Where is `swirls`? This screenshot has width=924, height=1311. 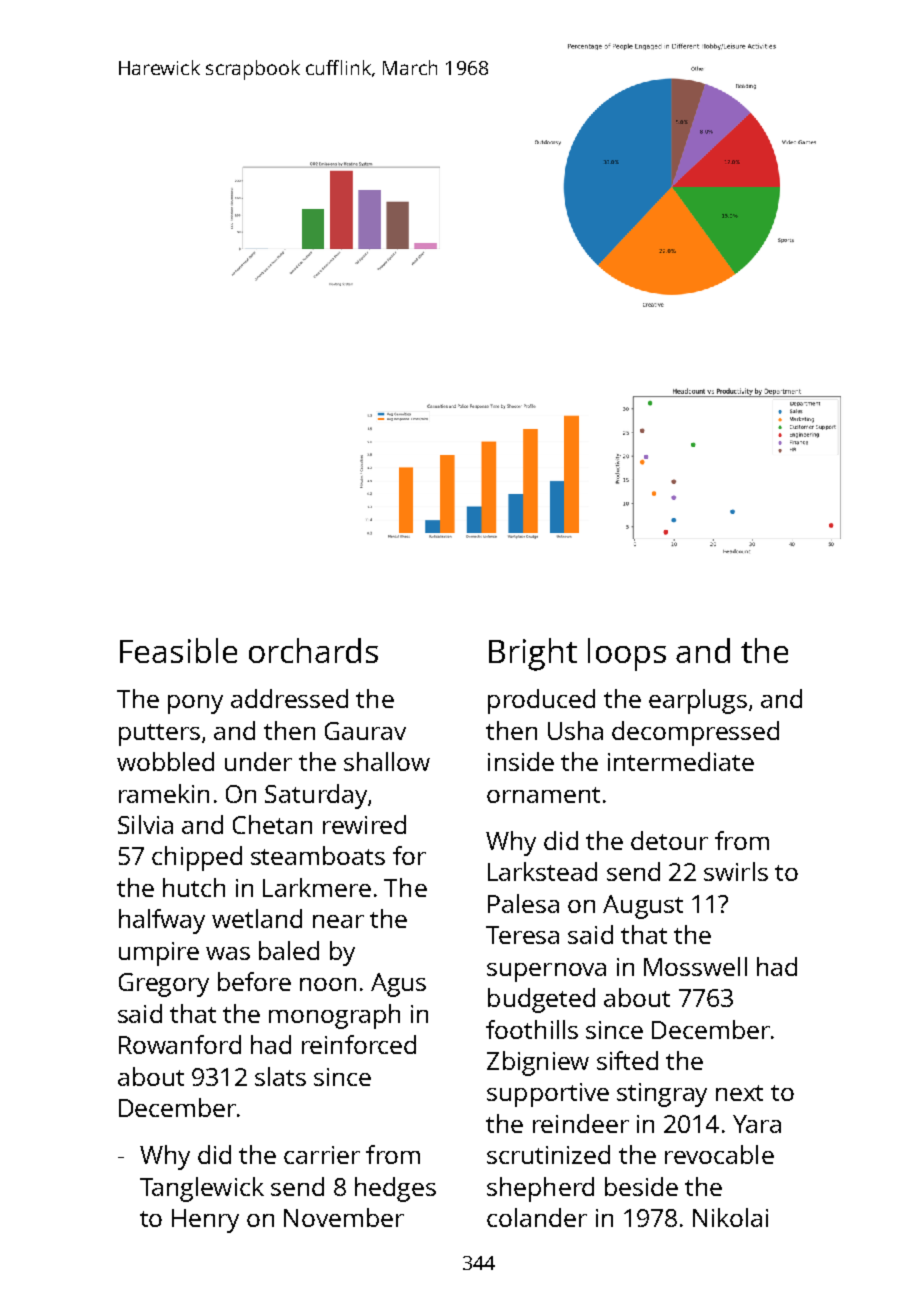
swirls is located at coordinates (736, 871).
